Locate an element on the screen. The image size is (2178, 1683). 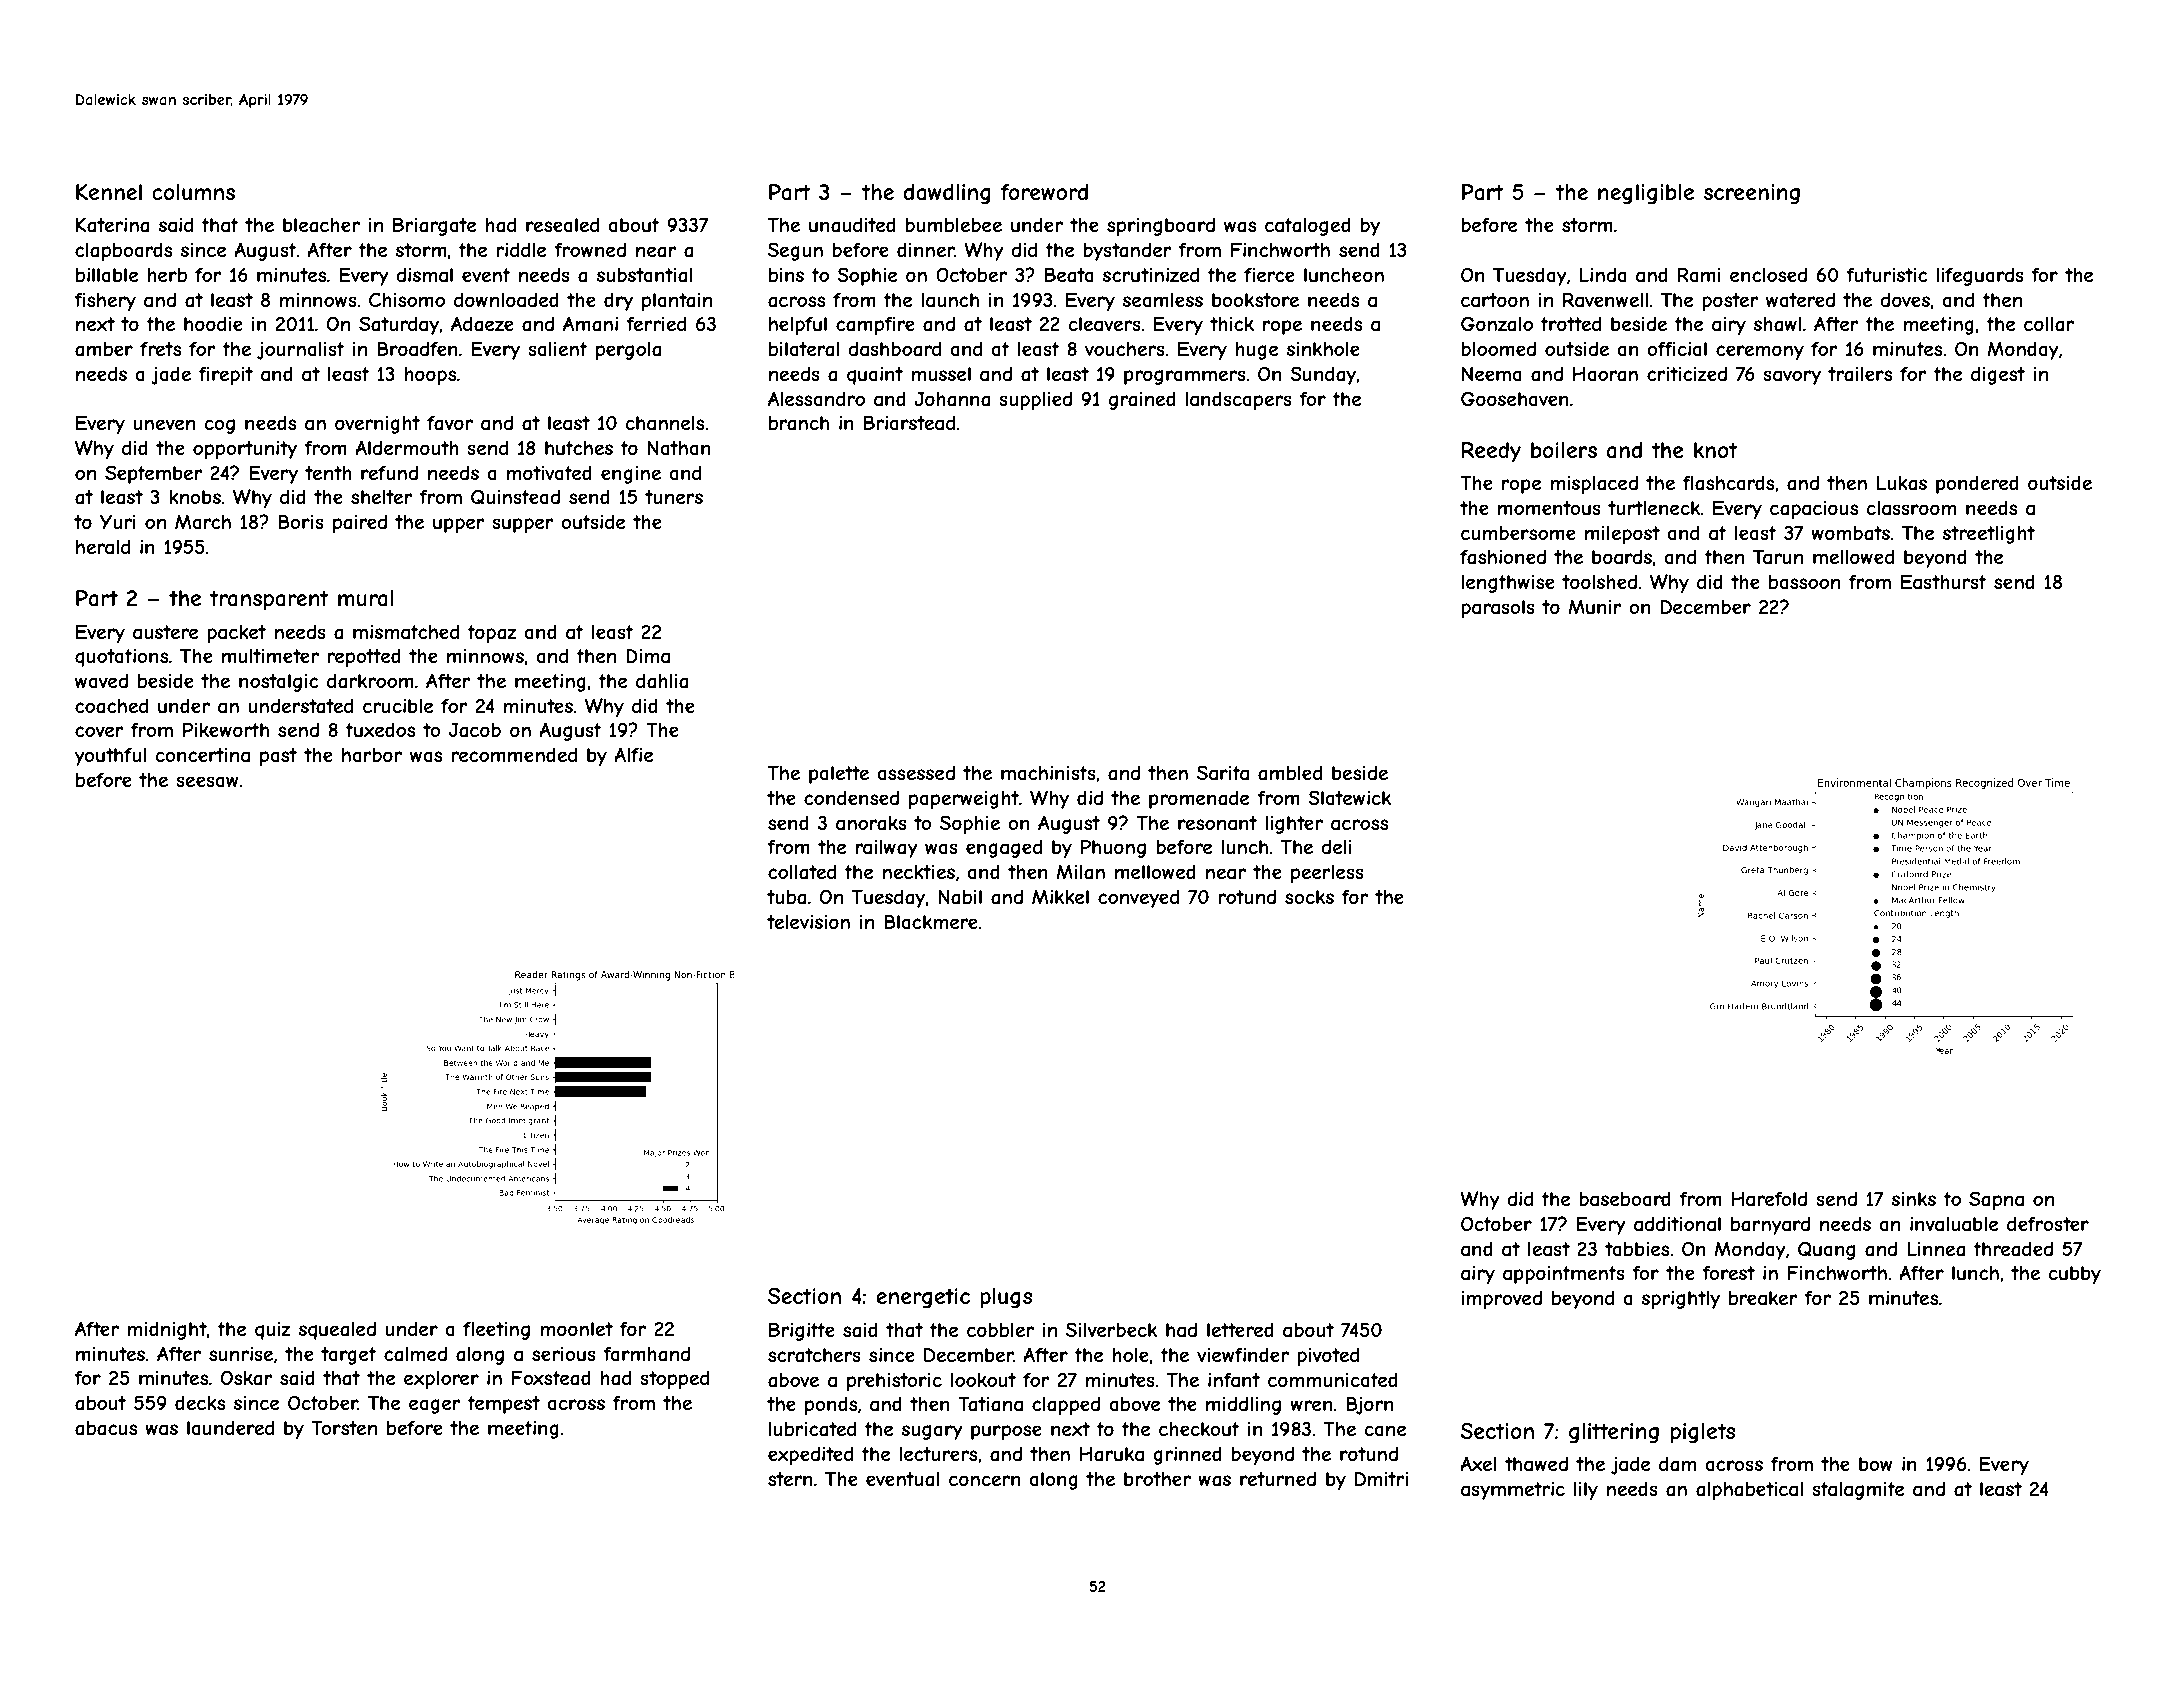
launch is located at coordinates (950, 300).
